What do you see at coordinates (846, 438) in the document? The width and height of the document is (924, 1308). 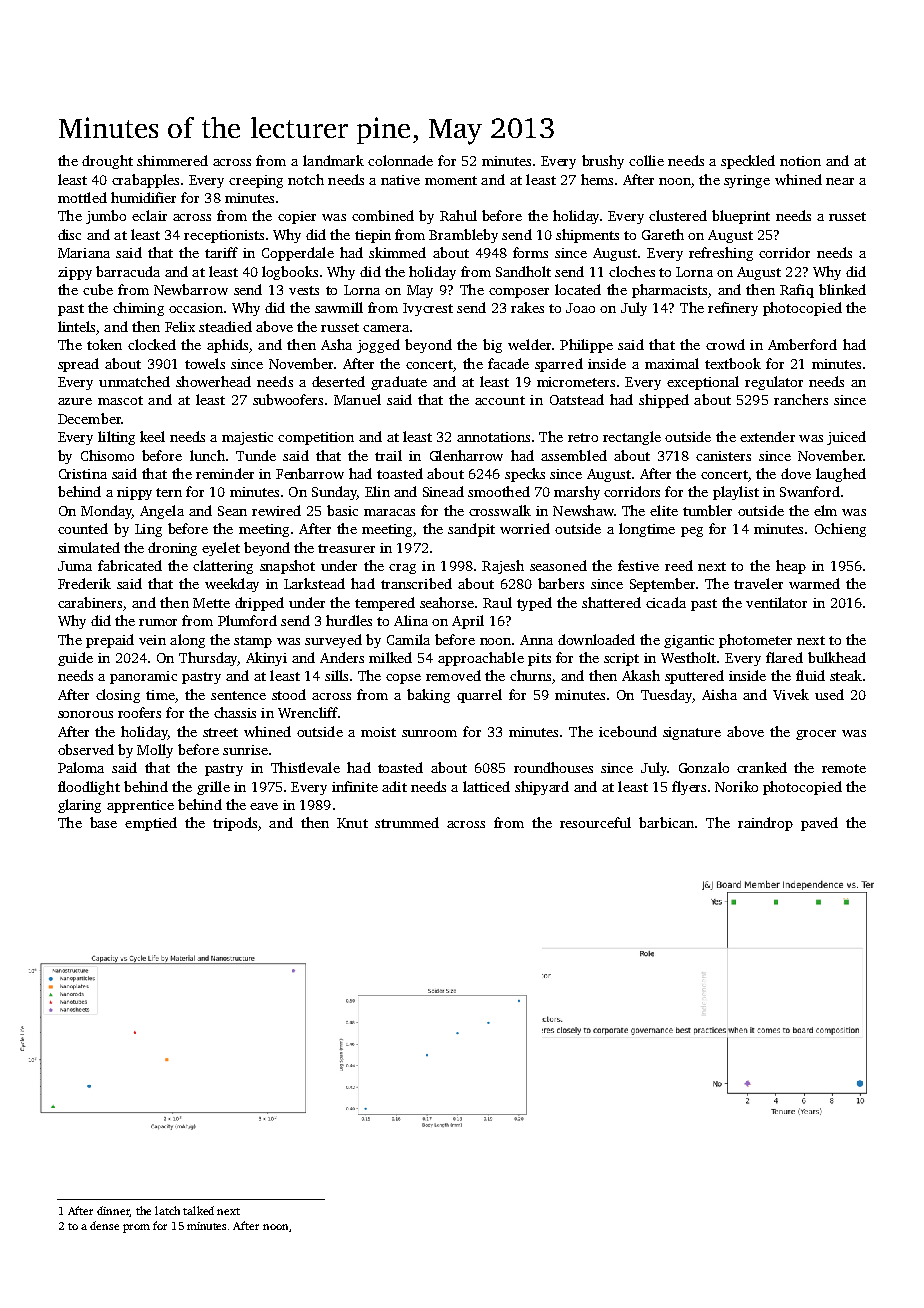 I see `juiced` at bounding box center [846, 438].
